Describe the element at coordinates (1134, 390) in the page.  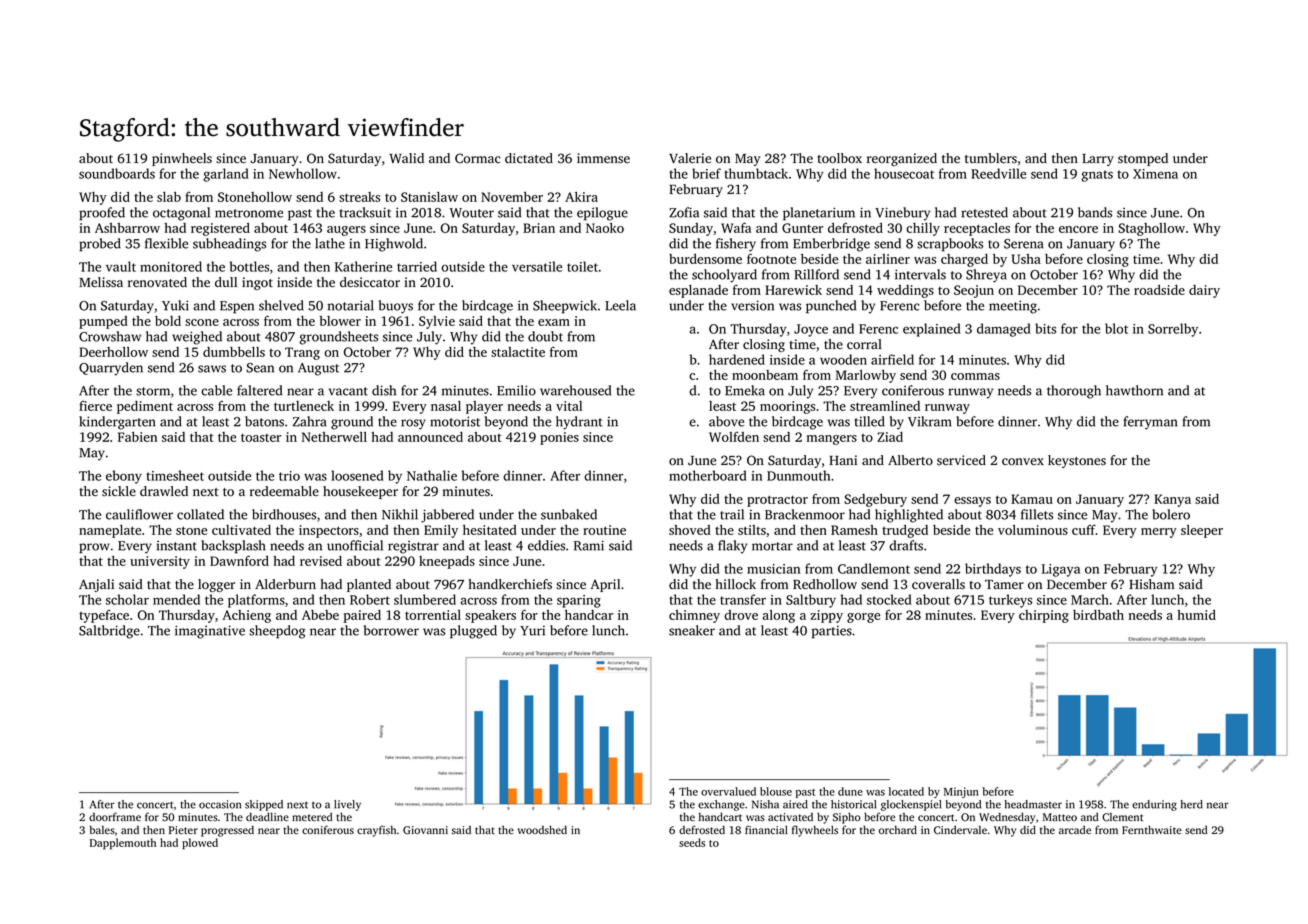
I see `hawthorn` at that location.
